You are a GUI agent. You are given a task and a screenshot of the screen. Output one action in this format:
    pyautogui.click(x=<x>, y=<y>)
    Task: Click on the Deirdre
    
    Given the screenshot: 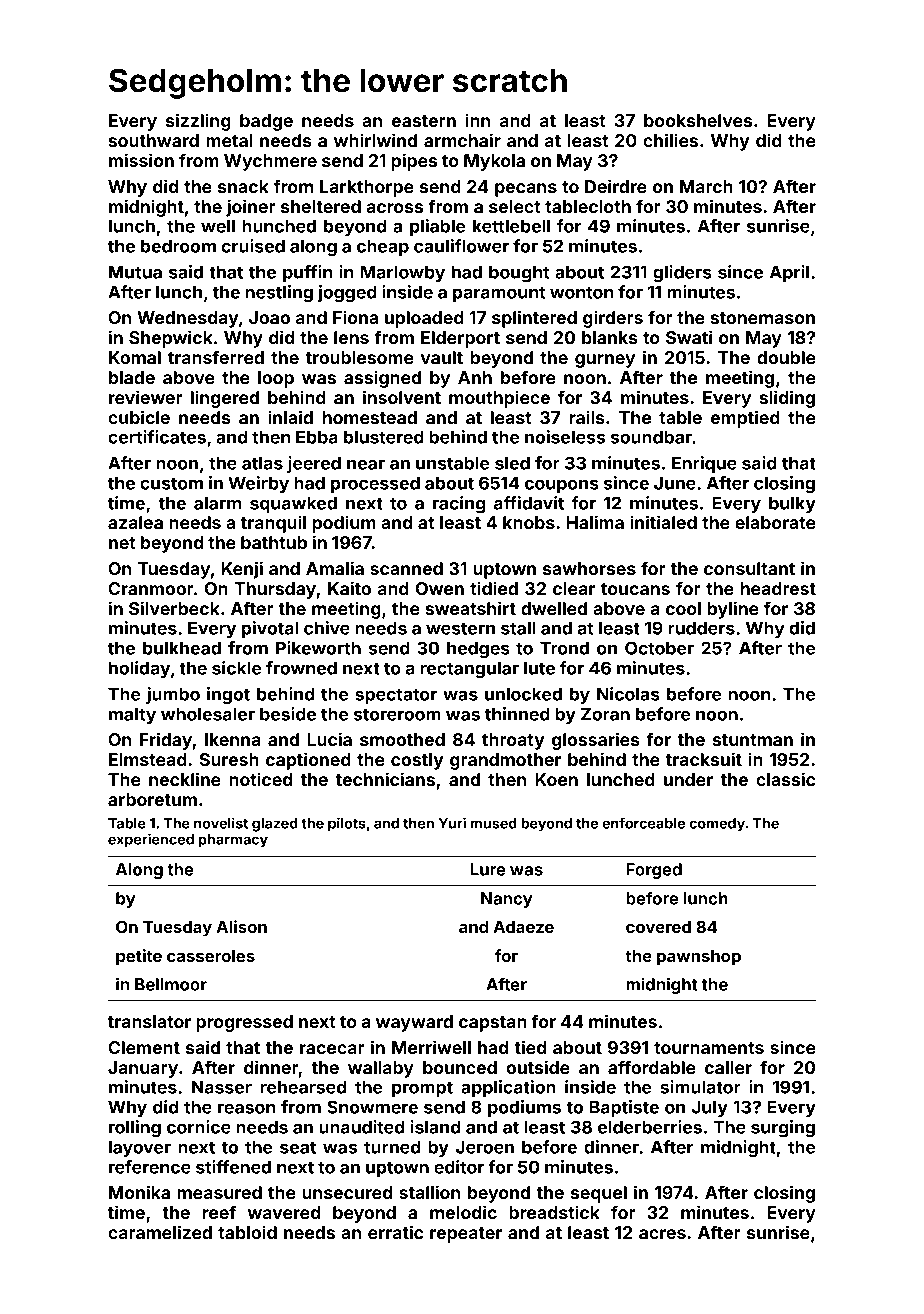 What is the action you would take?
    pyautogui.click(x=616, y=186)
